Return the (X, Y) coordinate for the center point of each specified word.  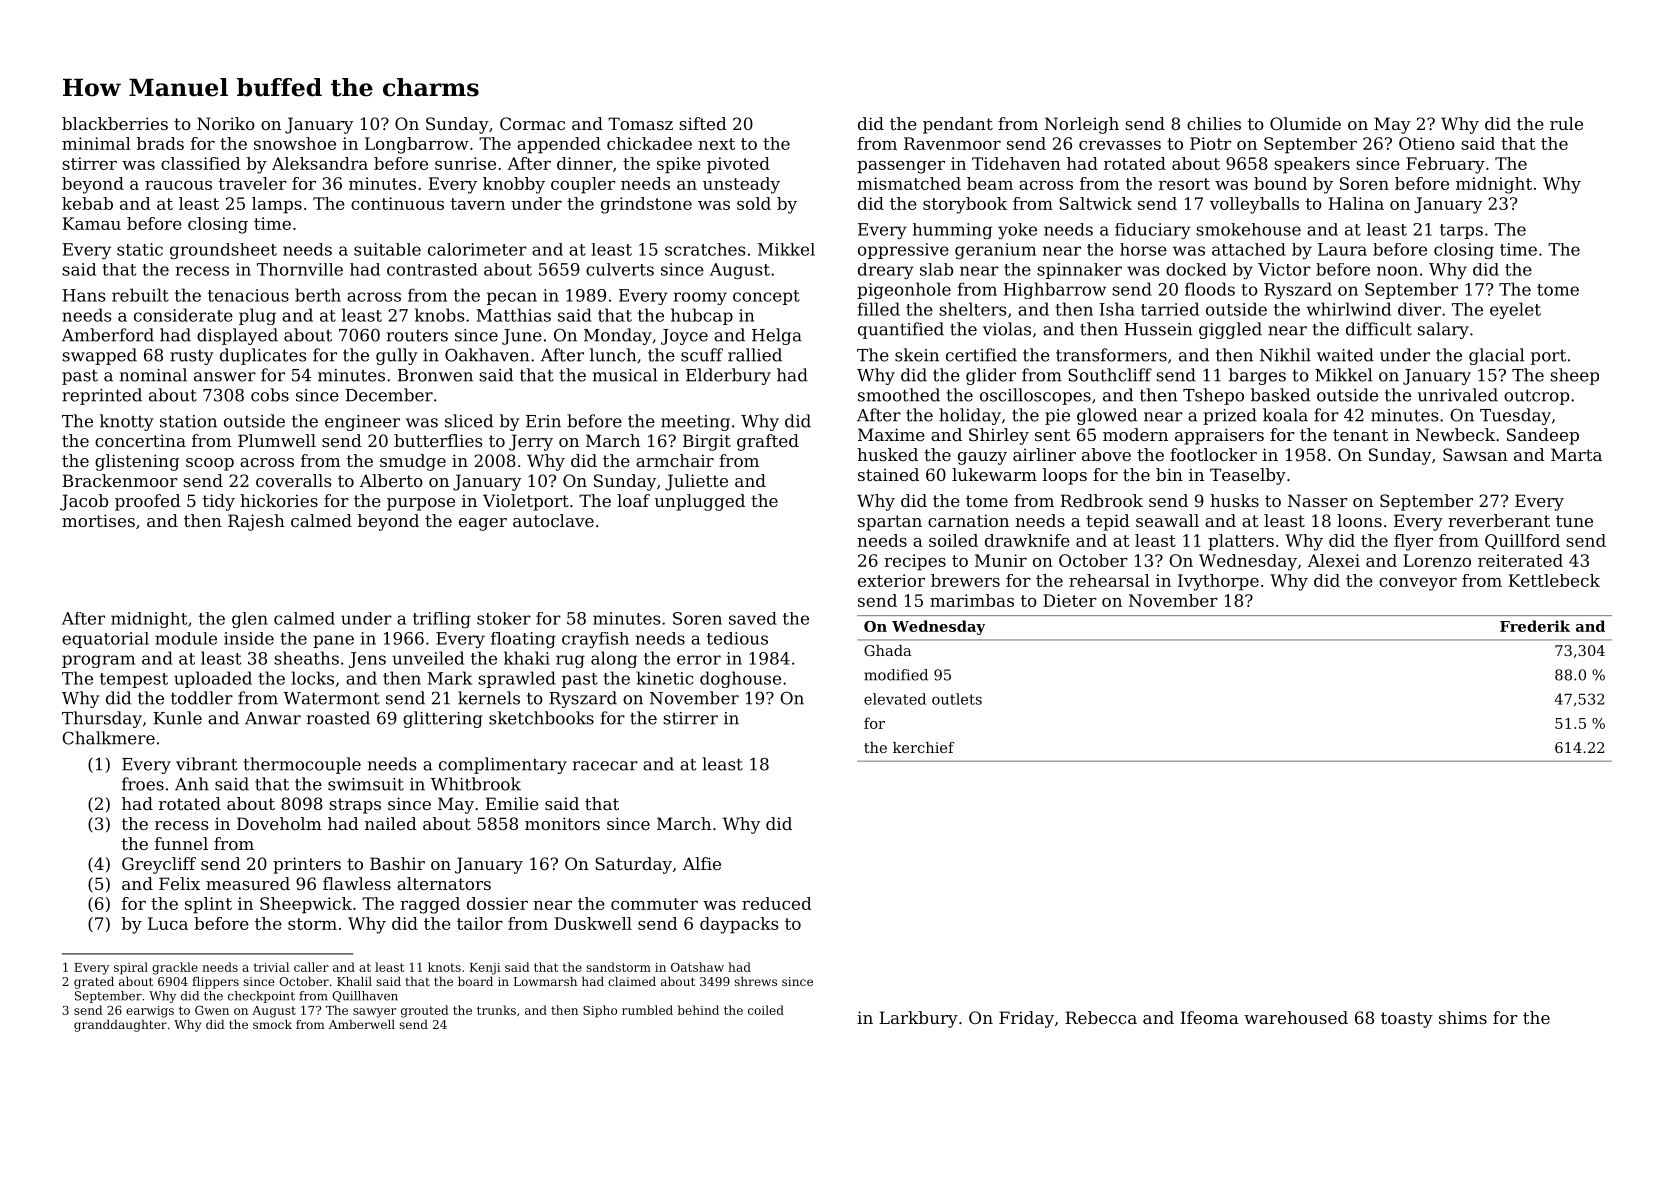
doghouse (740, 679)
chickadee (649, 143)
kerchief (924, 747)
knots (444, 967)
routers (417, 336)
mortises (98, 520)
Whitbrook (476, 784)
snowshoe (295, 143)
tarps (1461, 231)
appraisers (1219, 436)
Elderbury (728, 376)
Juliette (696, 482)
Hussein (1158, 329)
